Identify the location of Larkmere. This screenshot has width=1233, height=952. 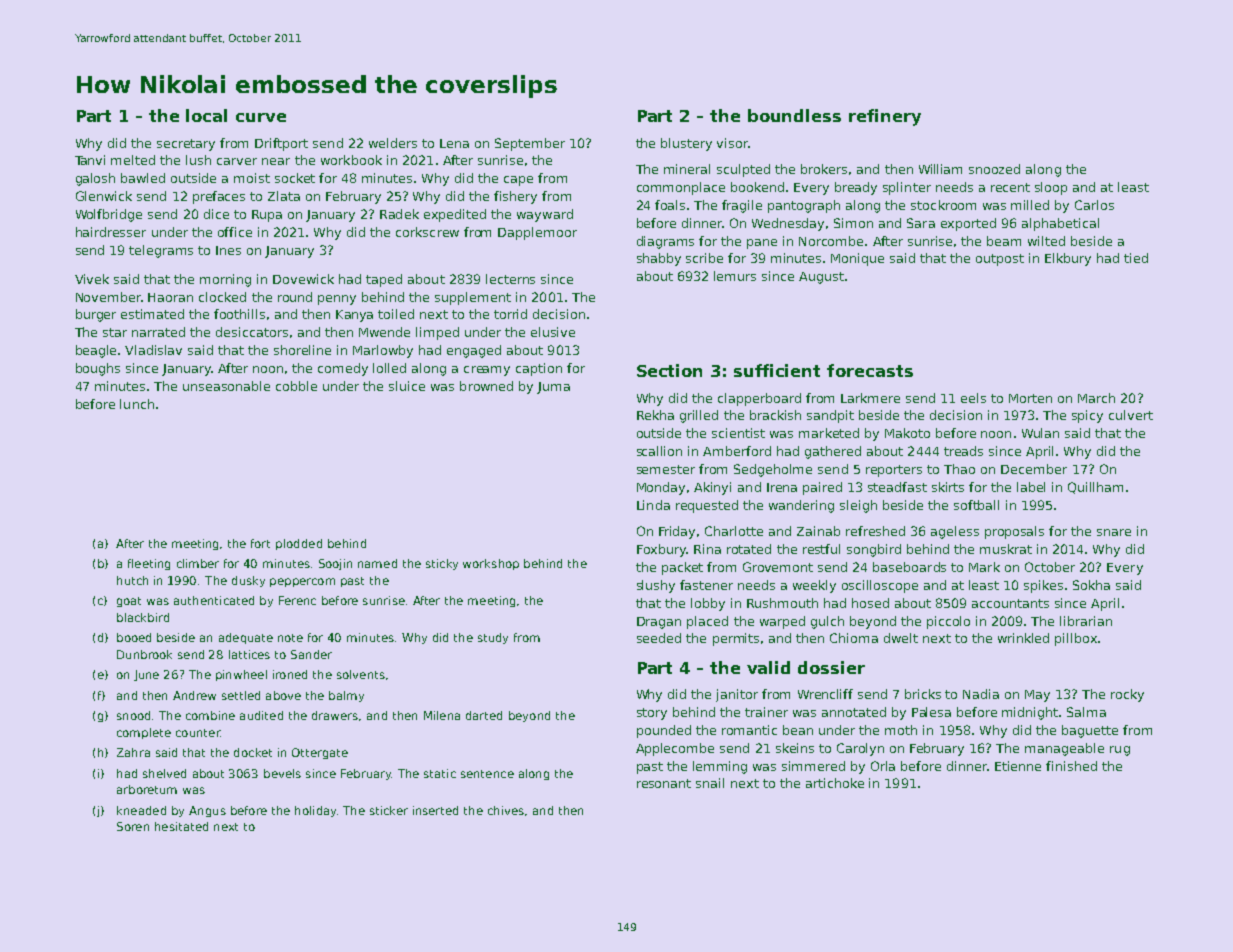
(870, 398).
